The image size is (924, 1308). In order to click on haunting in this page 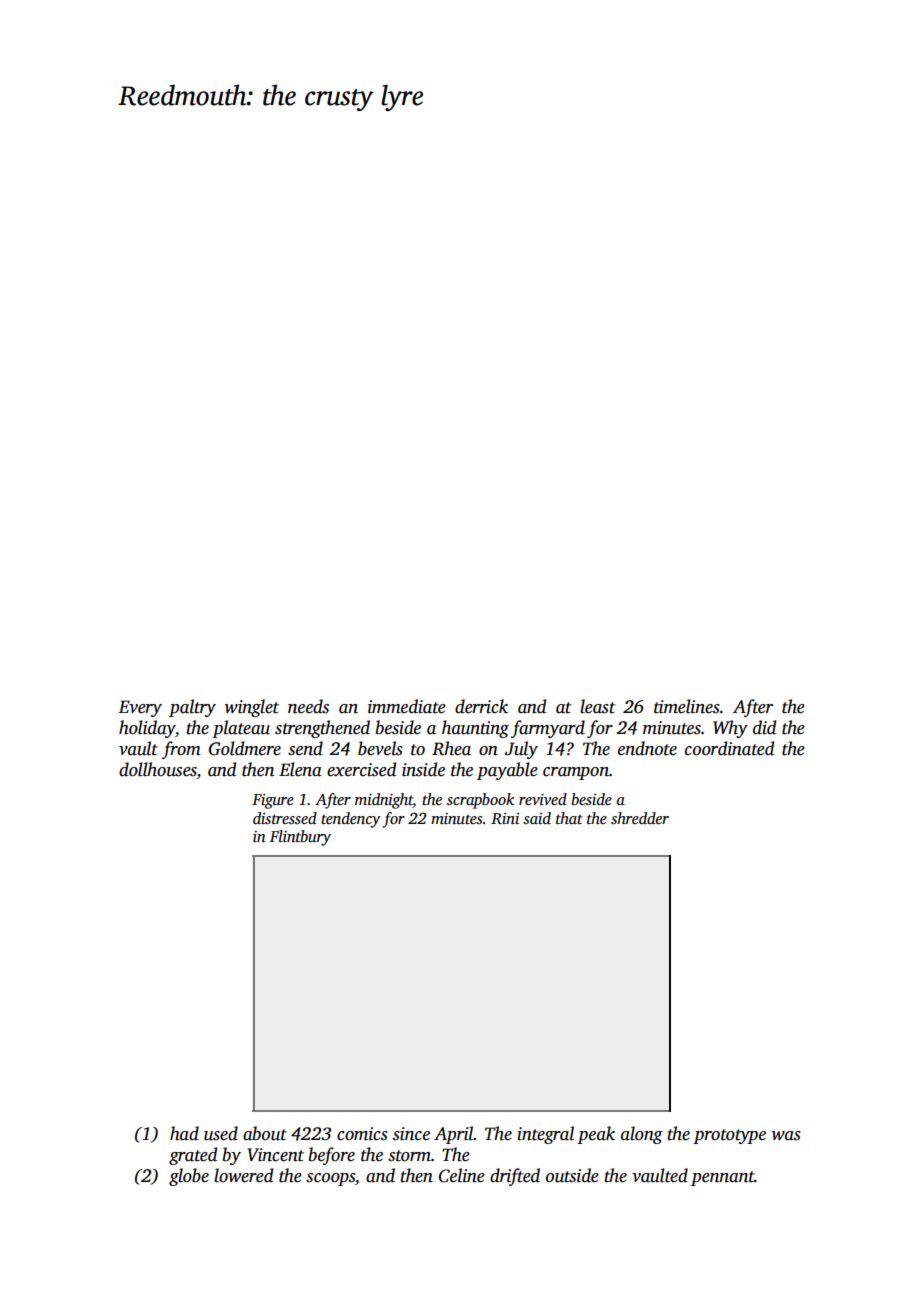, I will do `click(475, 729)`.
